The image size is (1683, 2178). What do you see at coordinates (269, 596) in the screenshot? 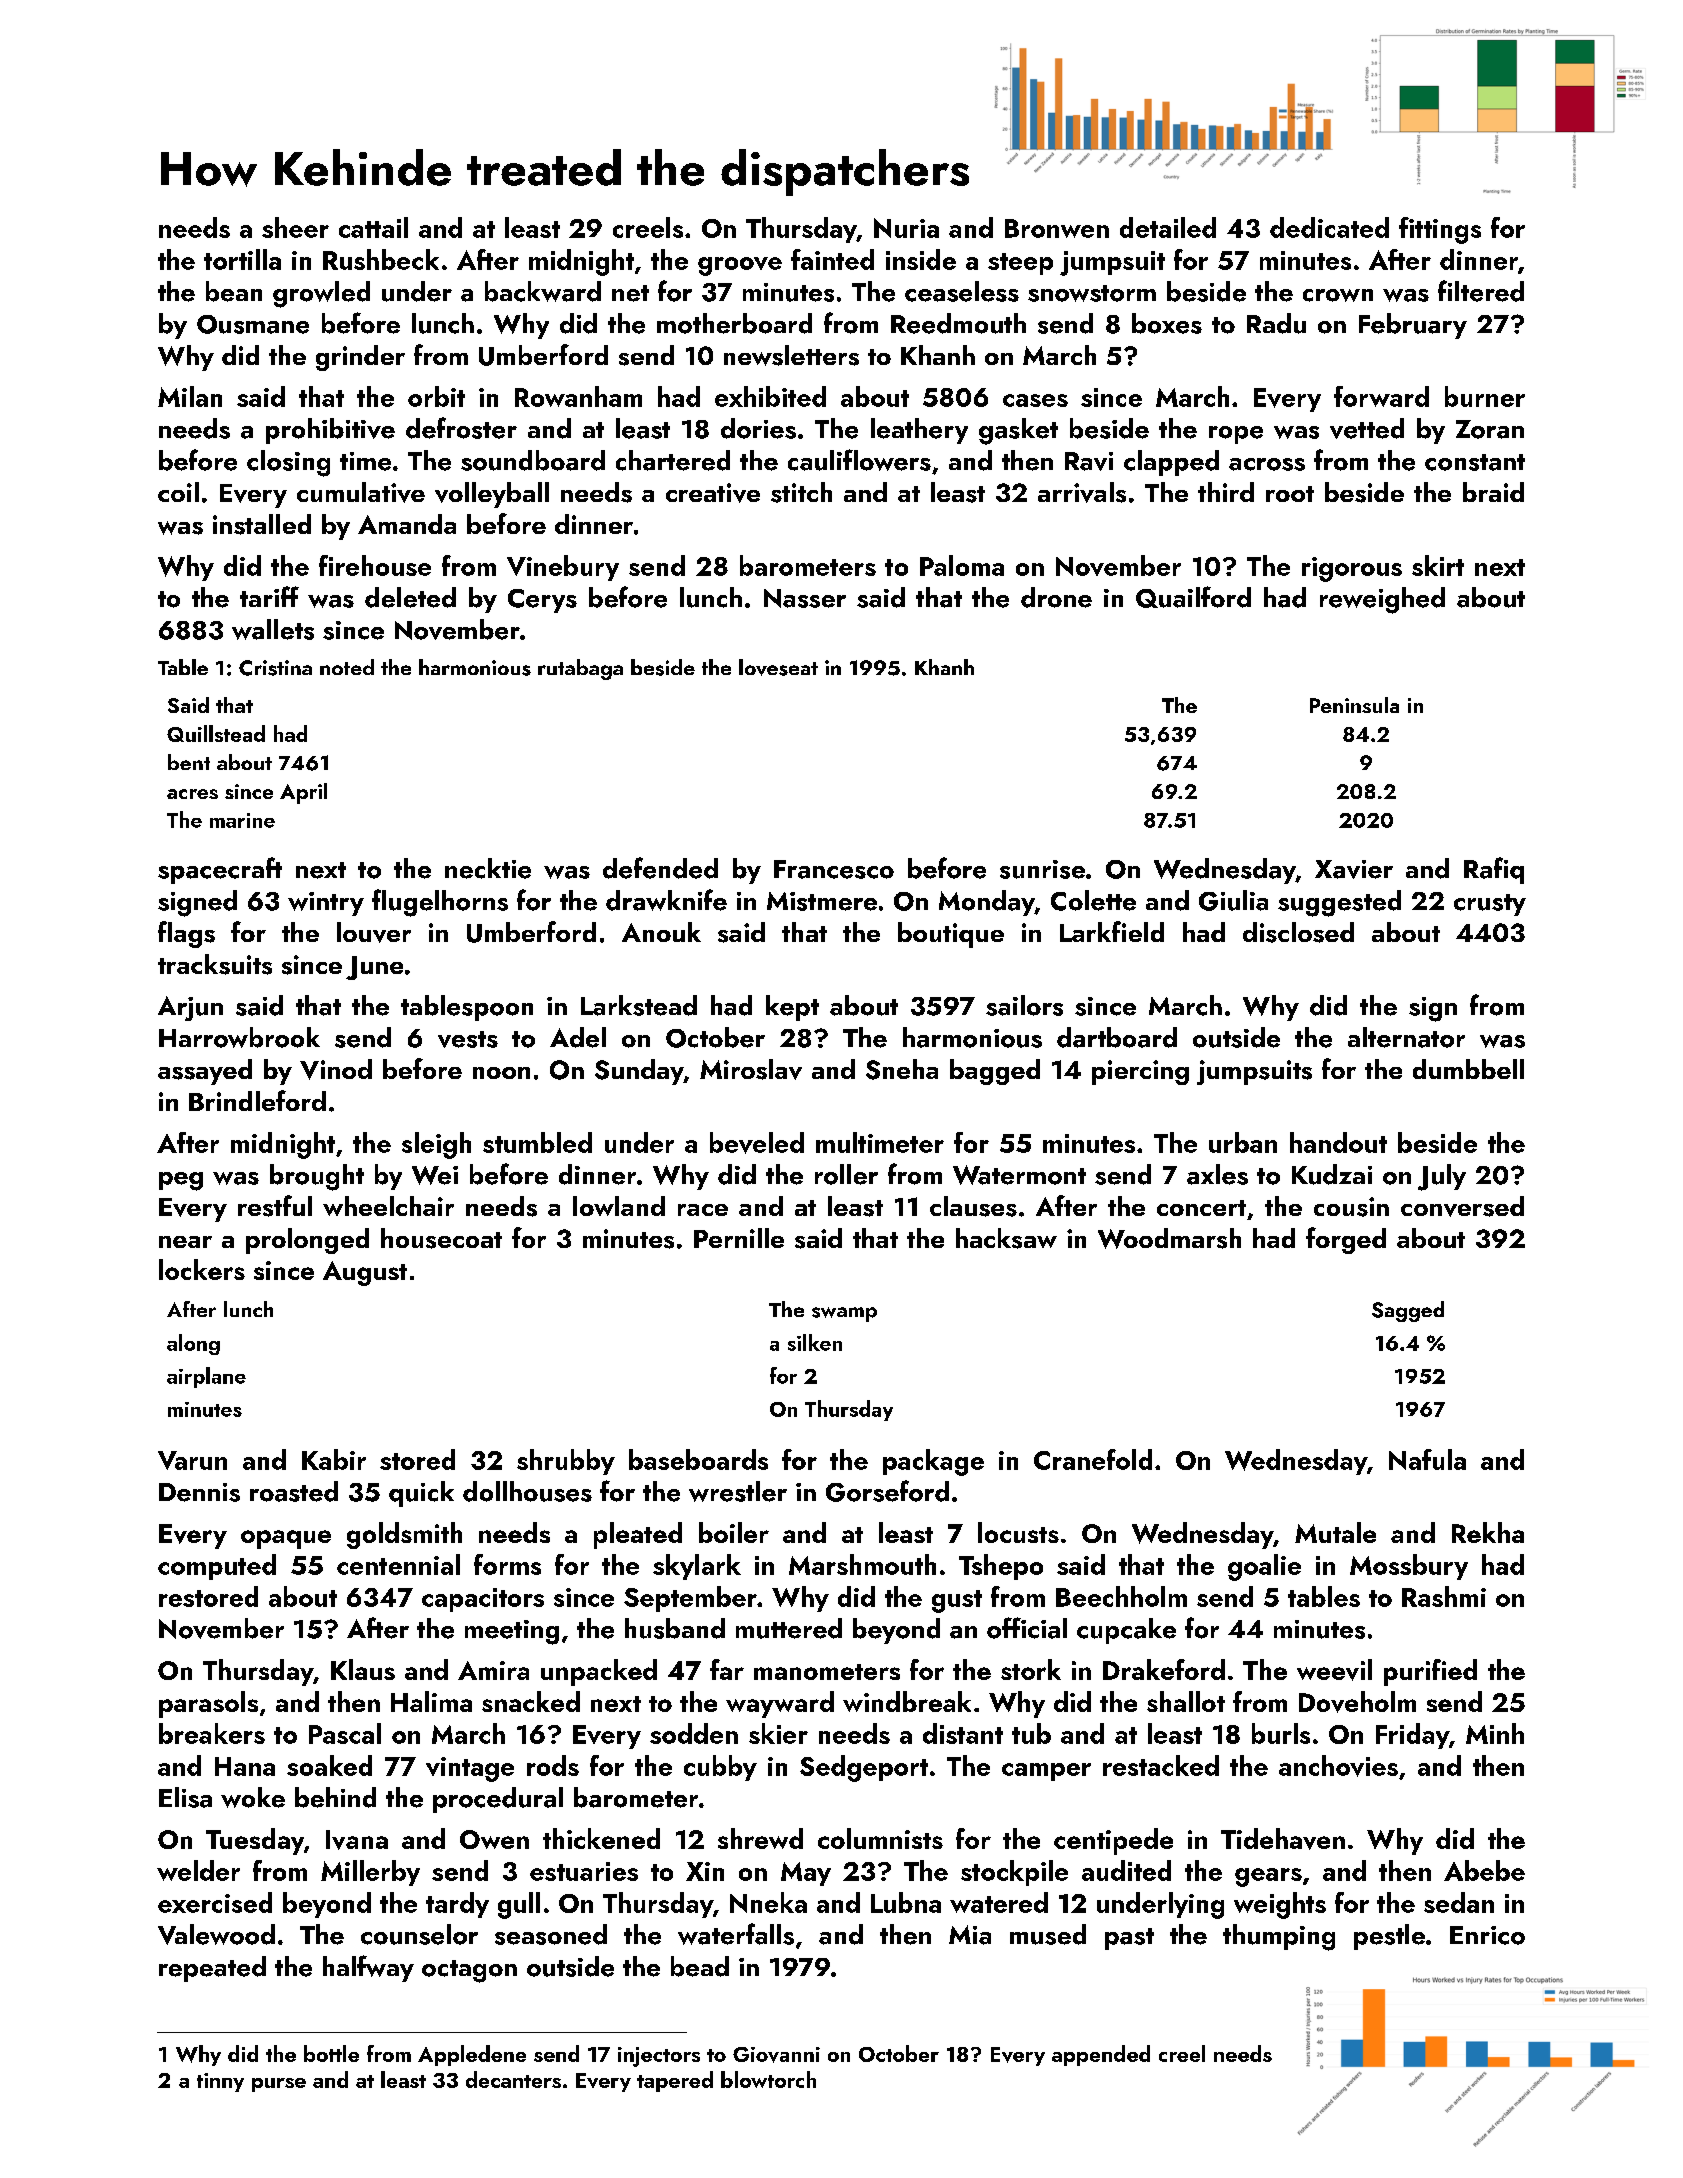
I see `tariff` at bounding box center [269, 596].
